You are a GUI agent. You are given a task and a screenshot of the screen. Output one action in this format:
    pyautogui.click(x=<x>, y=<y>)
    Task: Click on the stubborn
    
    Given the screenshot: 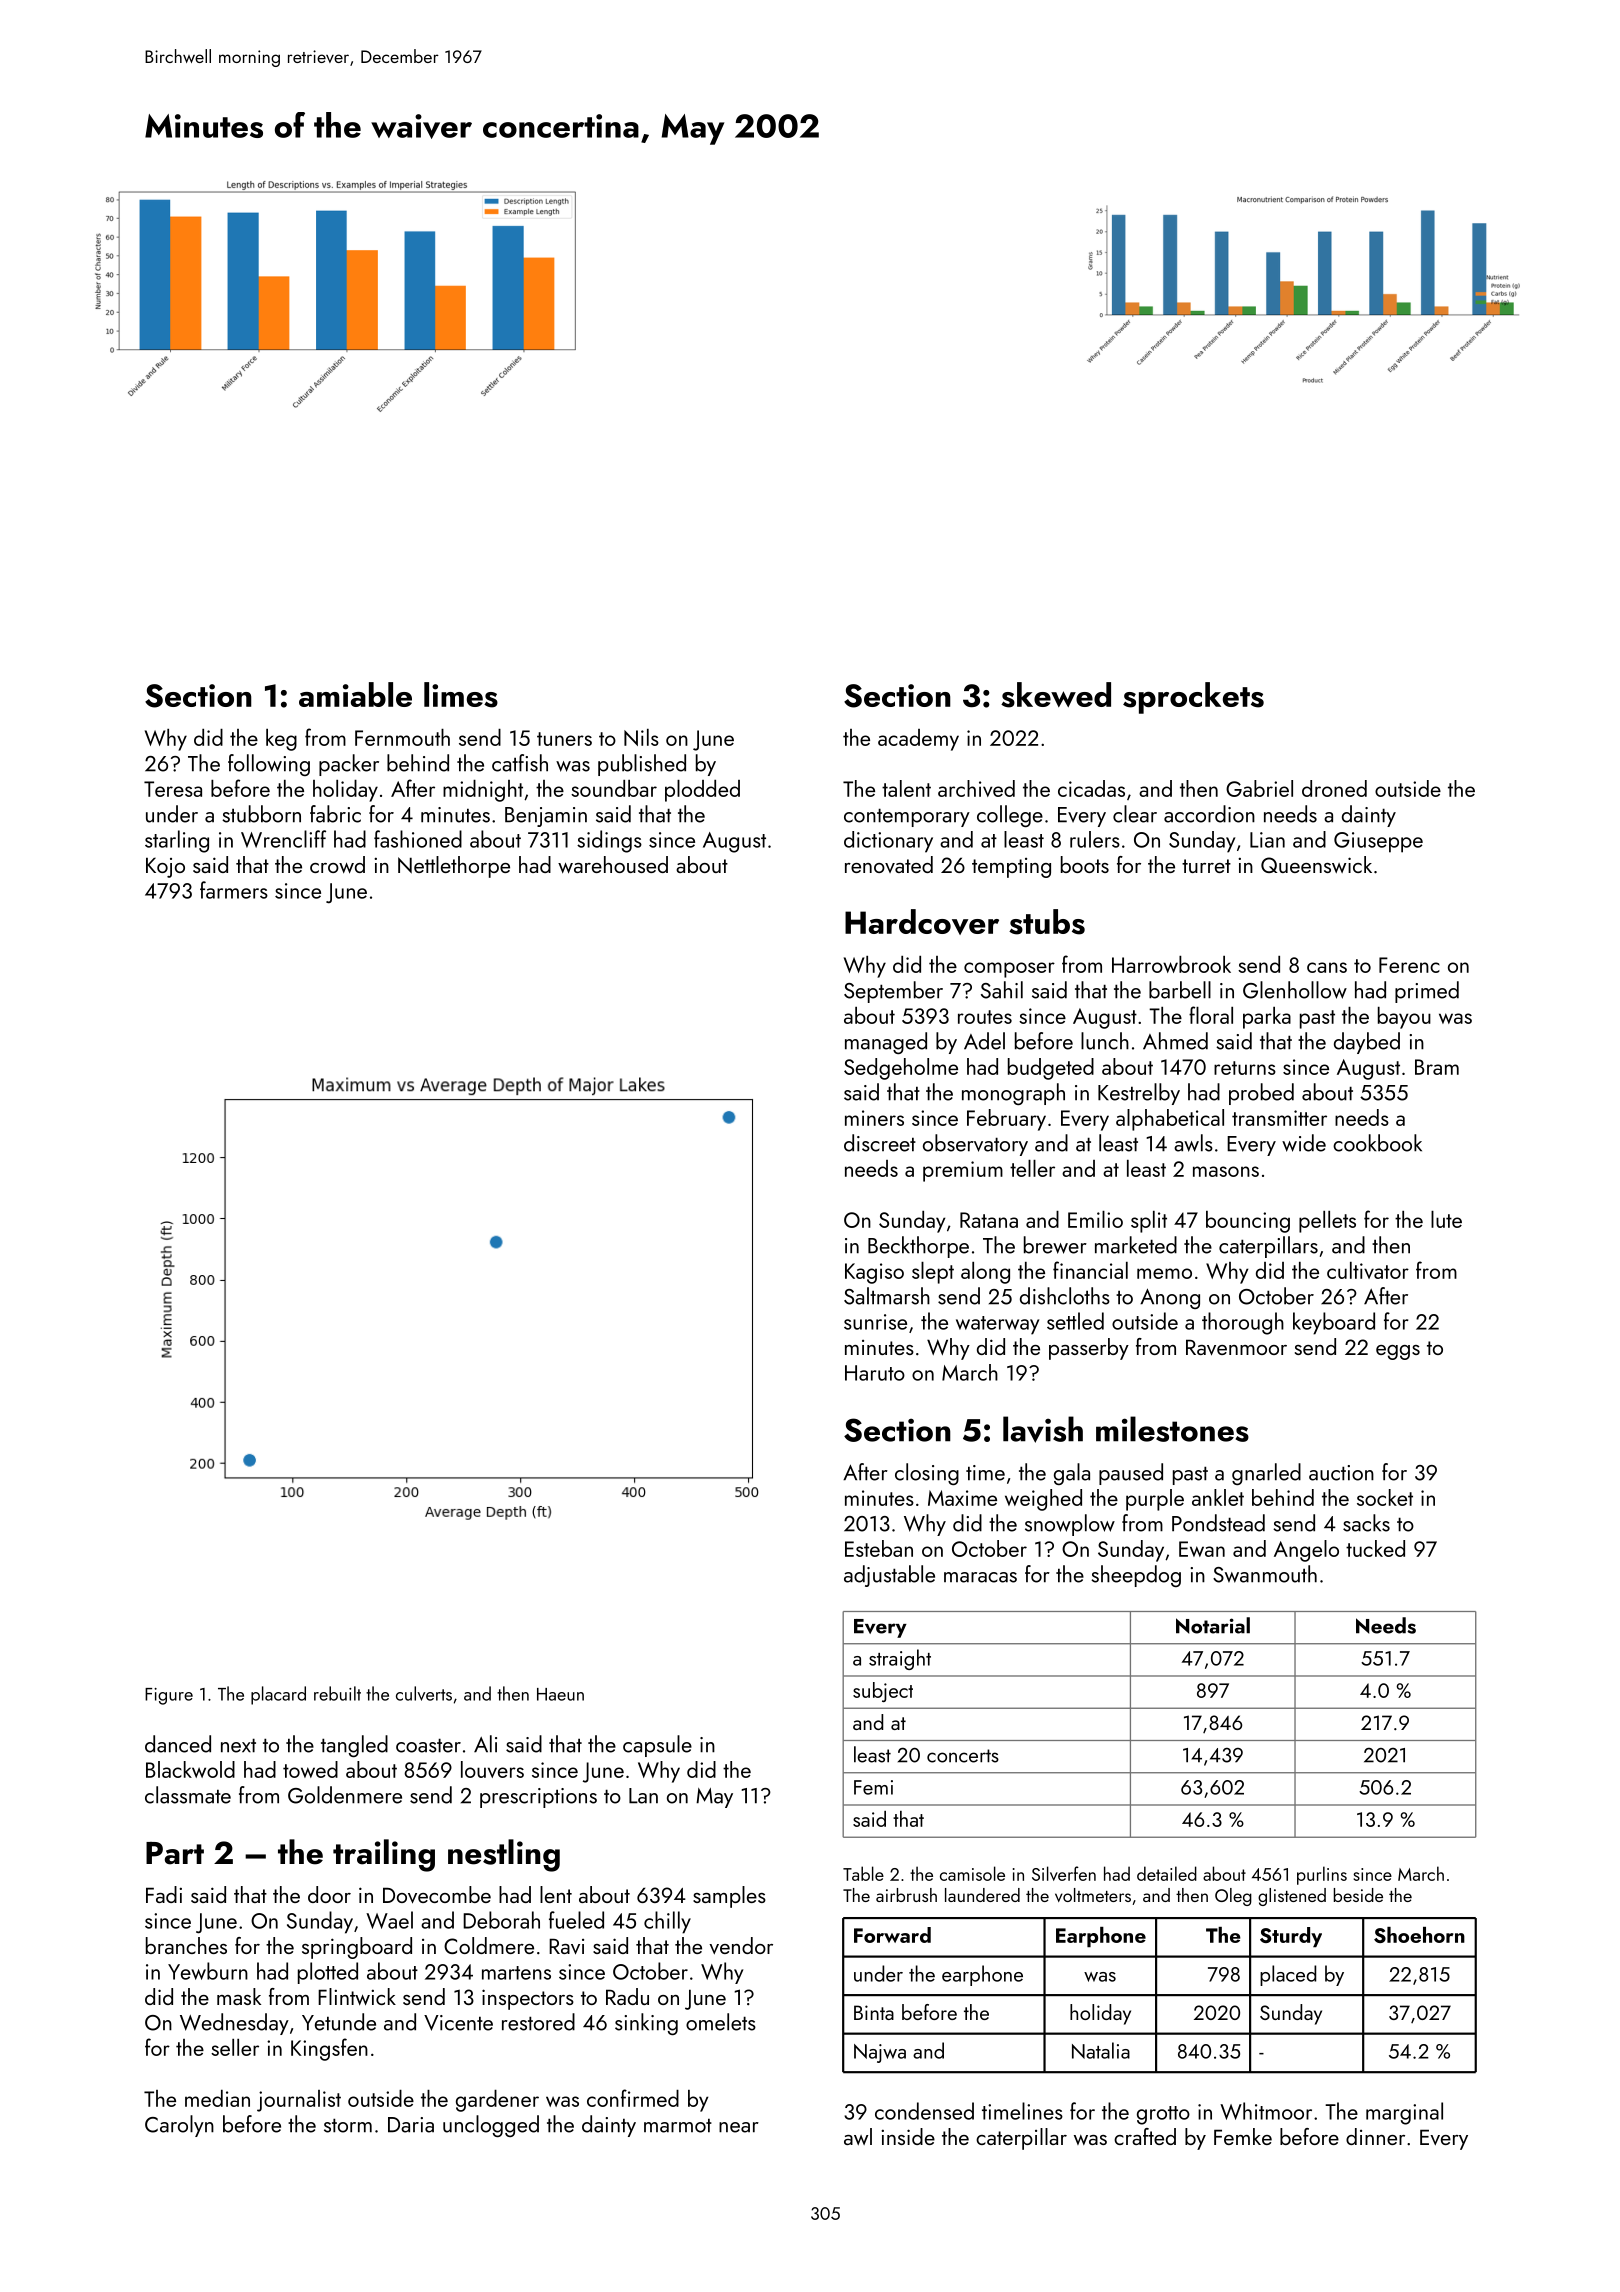 What is the action you would take?
    pyautogui.click(x=261, y=814)
